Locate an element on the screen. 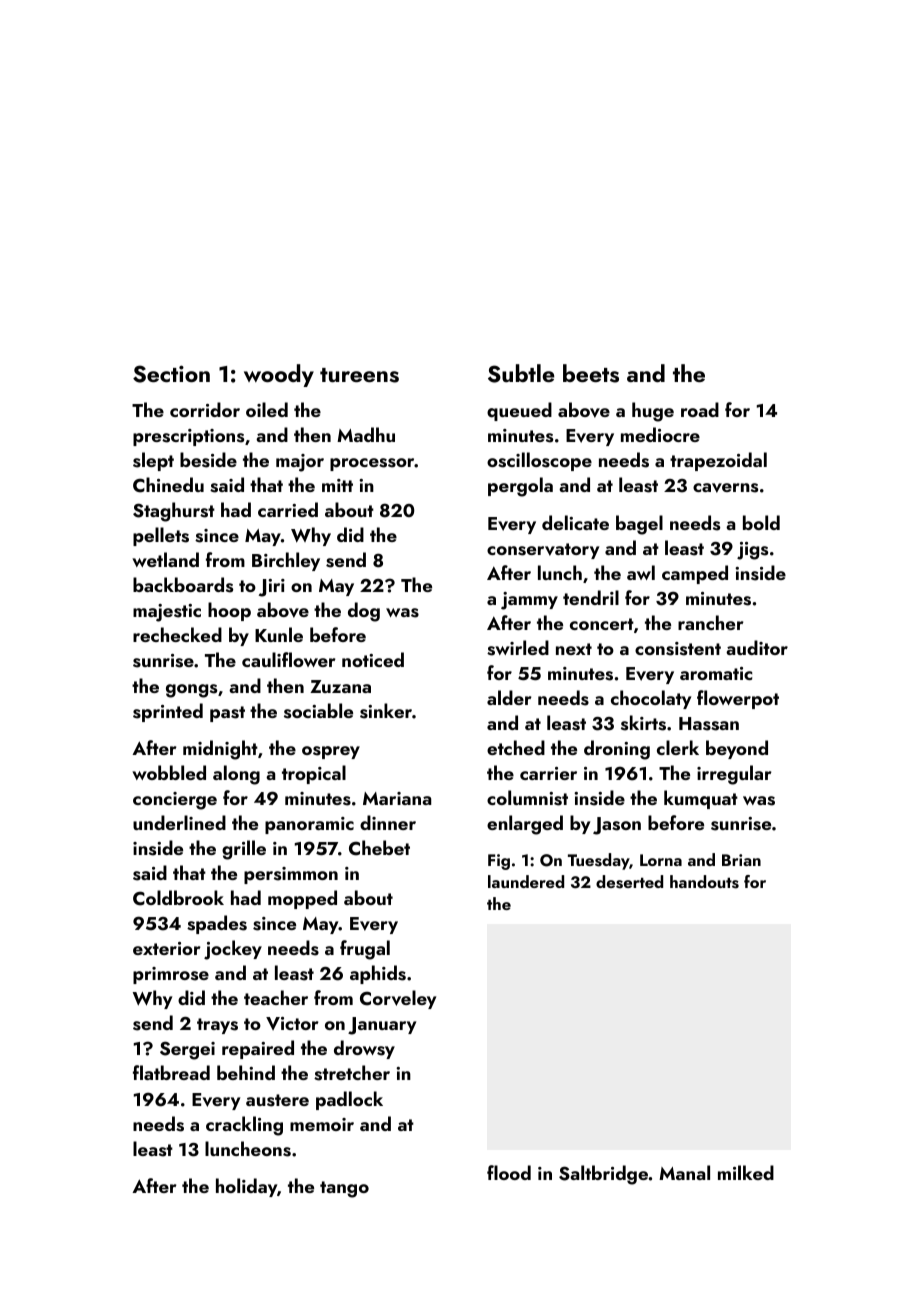  beets is located at coordinates (591, 373).
